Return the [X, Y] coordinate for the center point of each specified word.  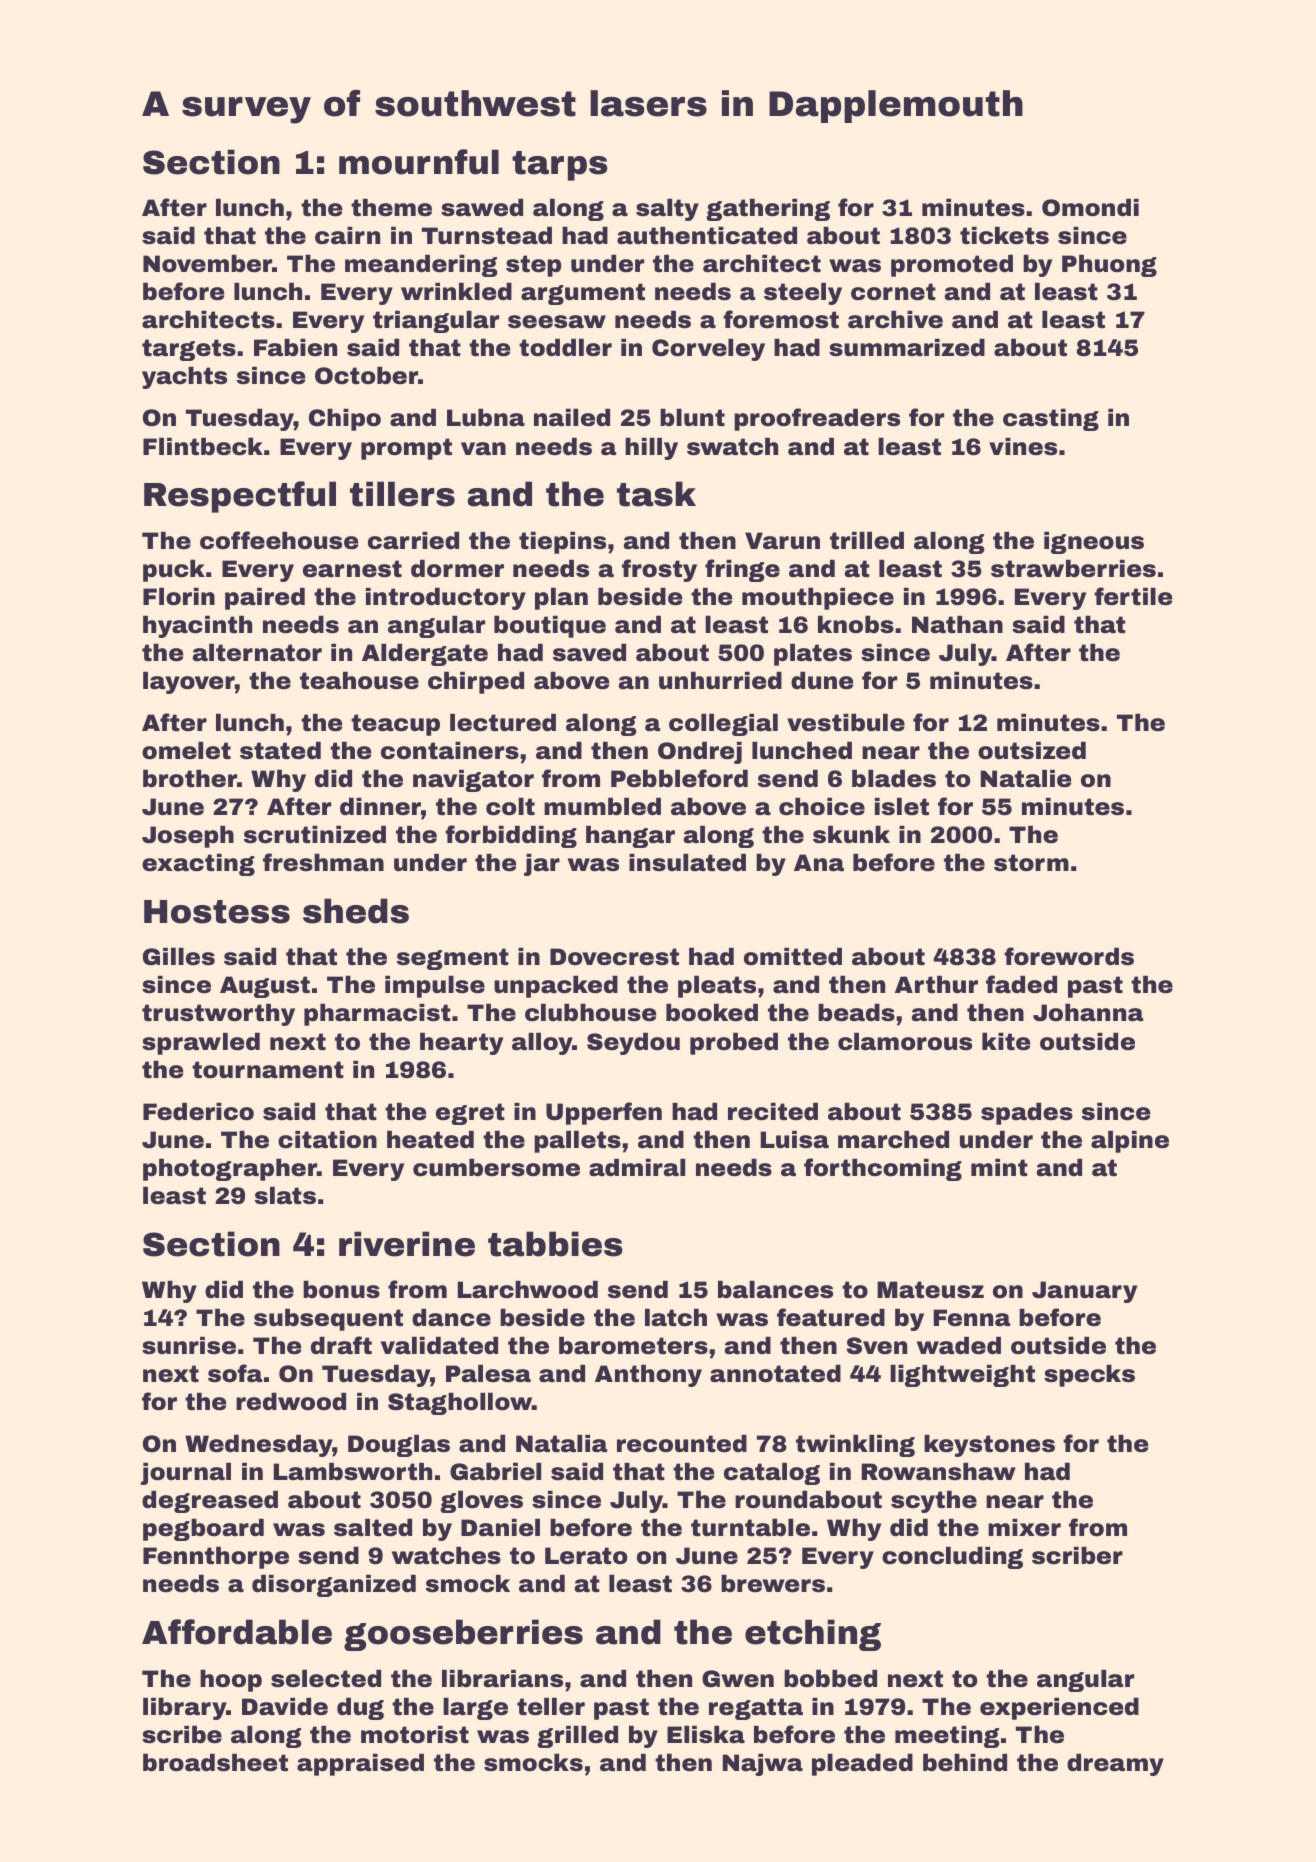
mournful [419, 162]
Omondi [1090, 207]
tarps [560, 166]
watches [446, 1555]
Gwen [738, 1679]
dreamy [1115, 1764]
